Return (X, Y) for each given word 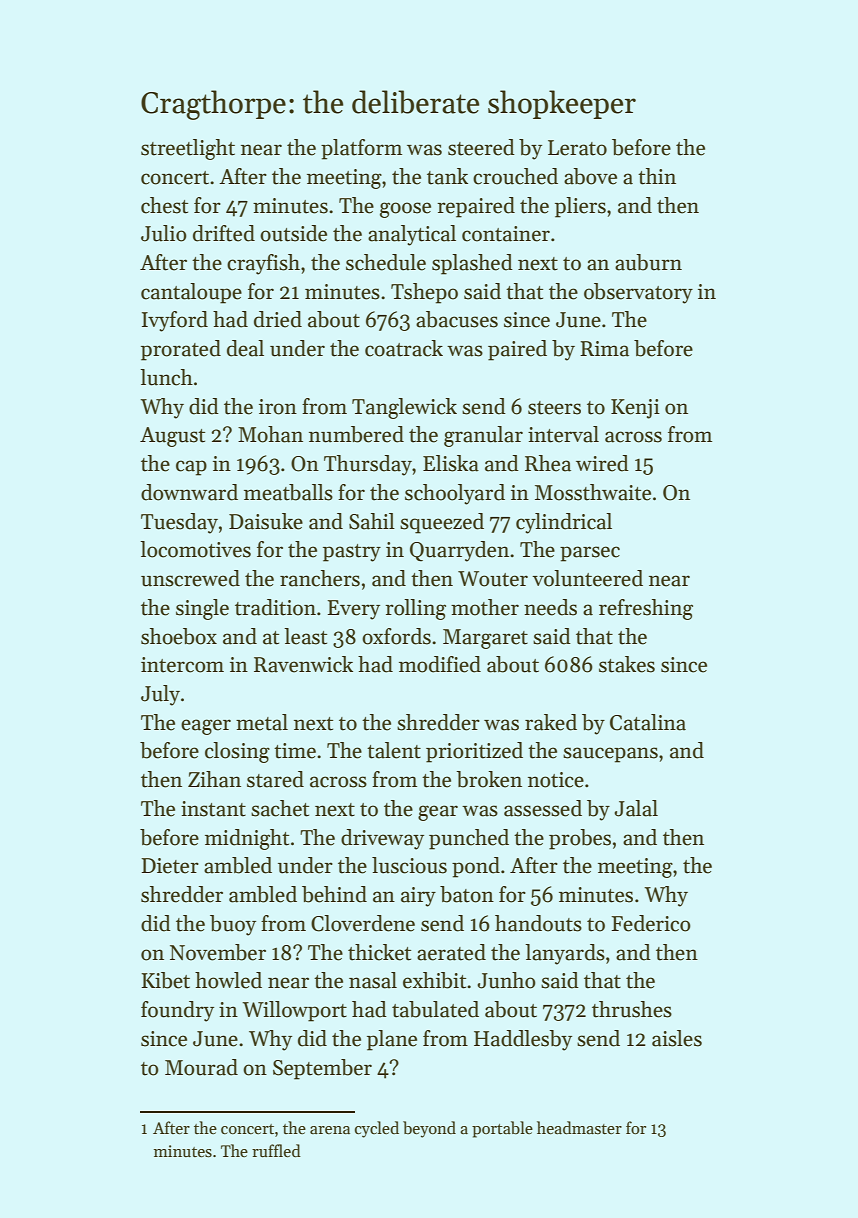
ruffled (276, 1151)
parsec (590, 554)
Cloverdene (363, 923)
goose (405, 210)
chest (164, 205)
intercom (182, 665)
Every (353, 610)
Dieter (170, 866)
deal (245, 348)
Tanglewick (404, 408)
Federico (651, 923)
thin (657, 176)
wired (602, 463)
